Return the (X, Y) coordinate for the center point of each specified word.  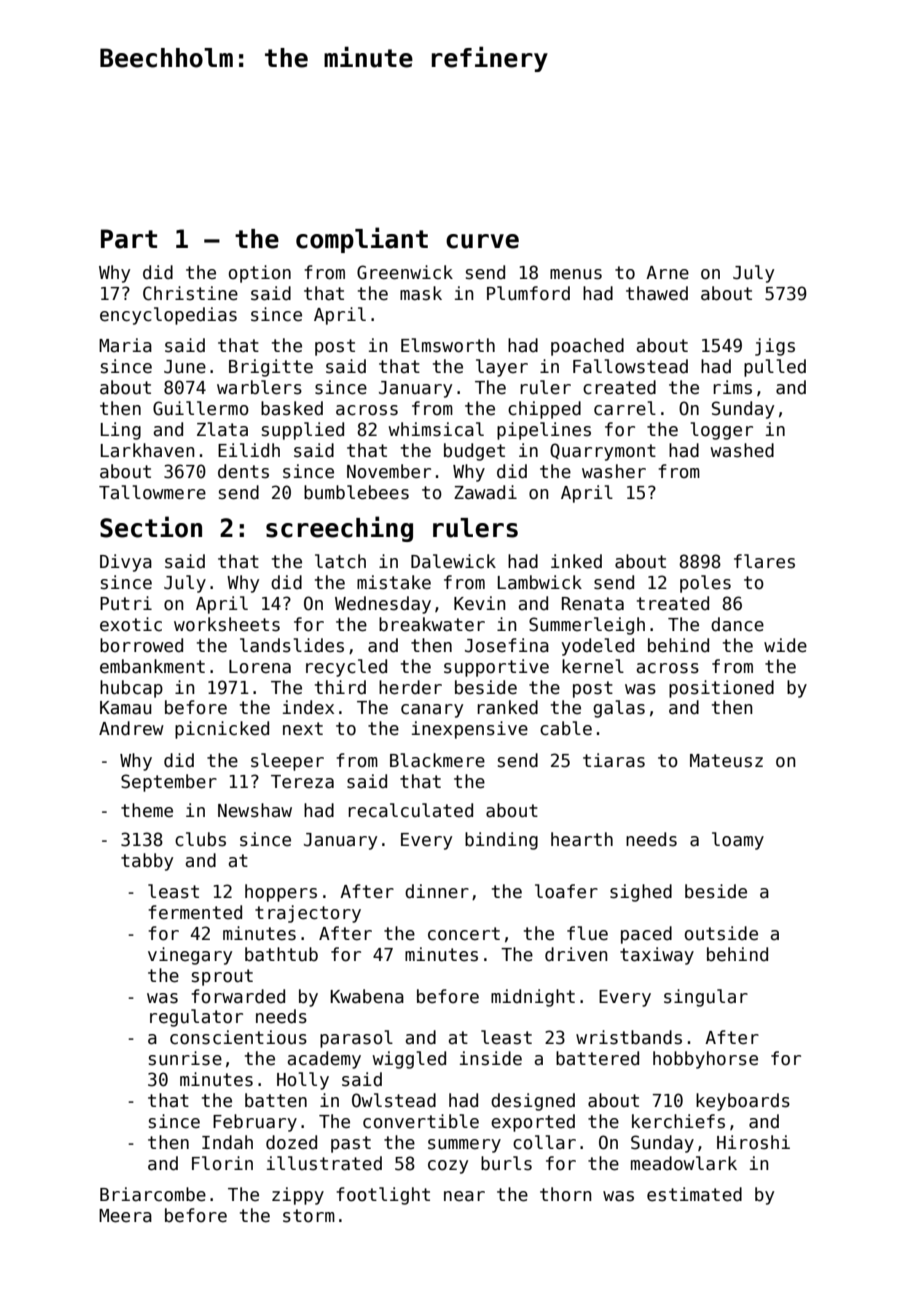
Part (129, 239)
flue (587, 933)
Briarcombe (153, 1194)
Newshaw (255, 810)
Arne (667, 273)
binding (501, 841)
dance (737, 624)
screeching (339, 529)
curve (482, 241)
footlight (383, 1196)
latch (340, 561)
